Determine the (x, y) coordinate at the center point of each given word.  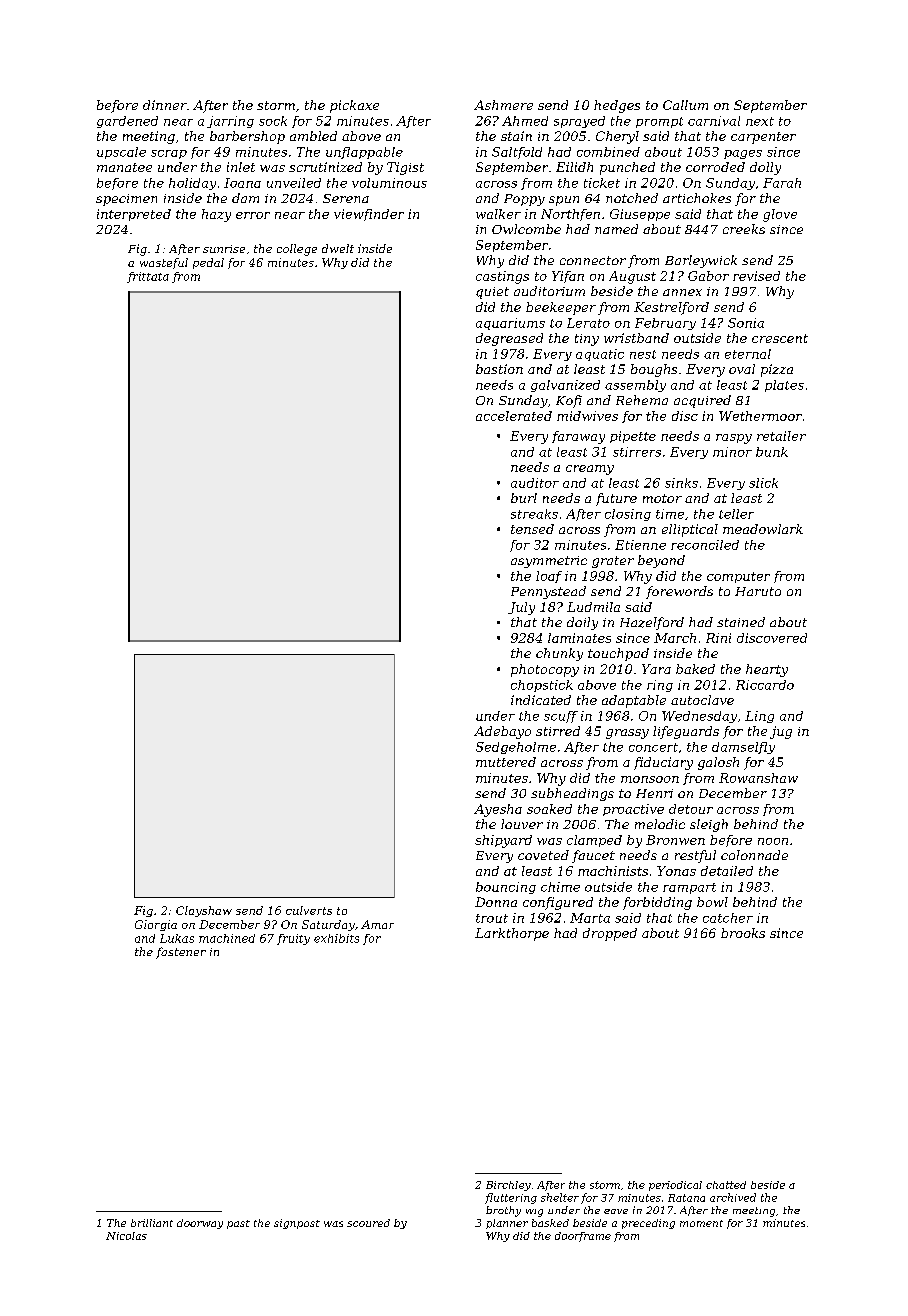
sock (273, 121)
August (632, 277)
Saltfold (517, 153)
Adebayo (502, 732)
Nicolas (126, 1236)
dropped (610, 934)
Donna (496, 902)
